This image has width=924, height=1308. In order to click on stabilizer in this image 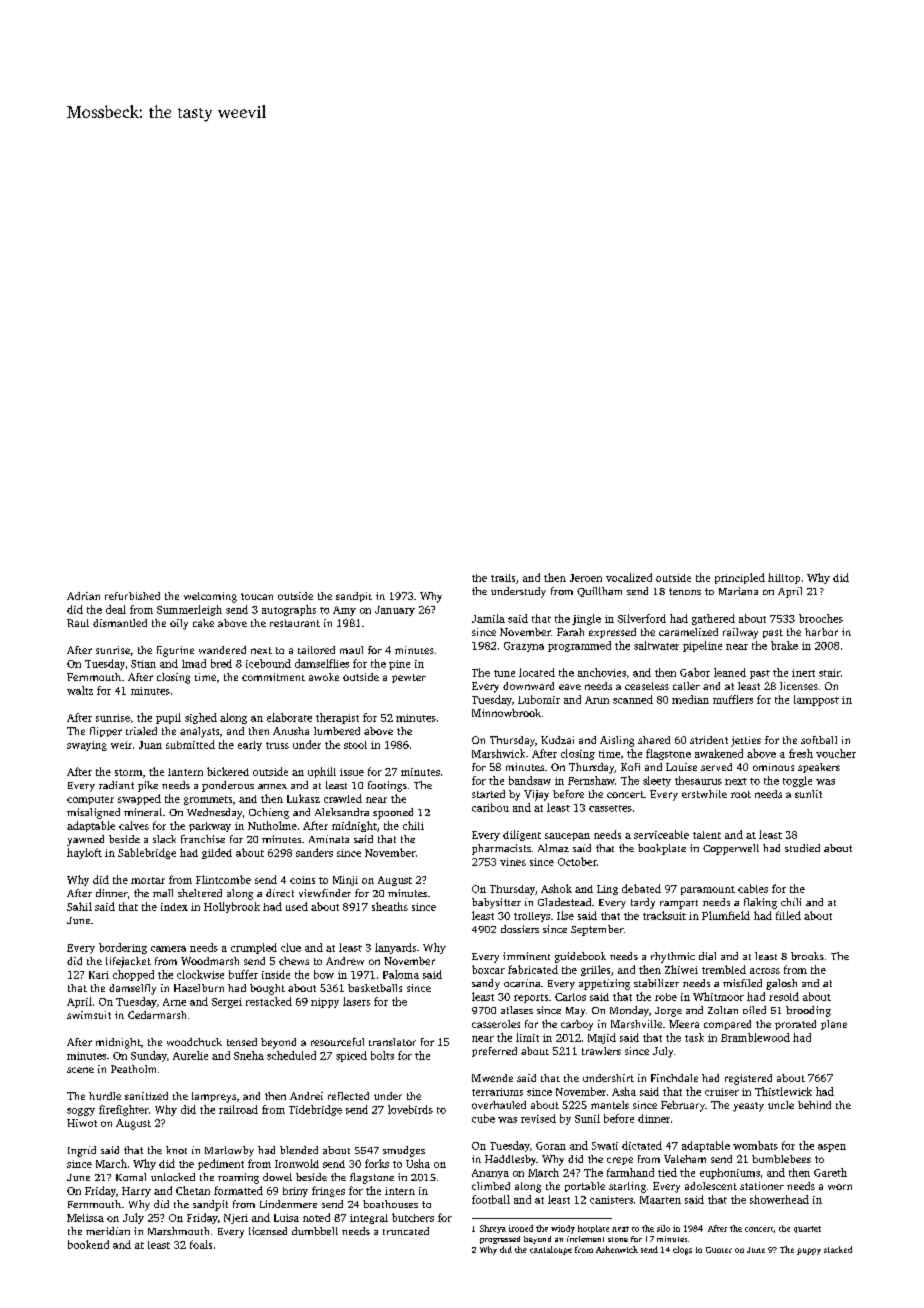, I will do `click(656, 983)`.
